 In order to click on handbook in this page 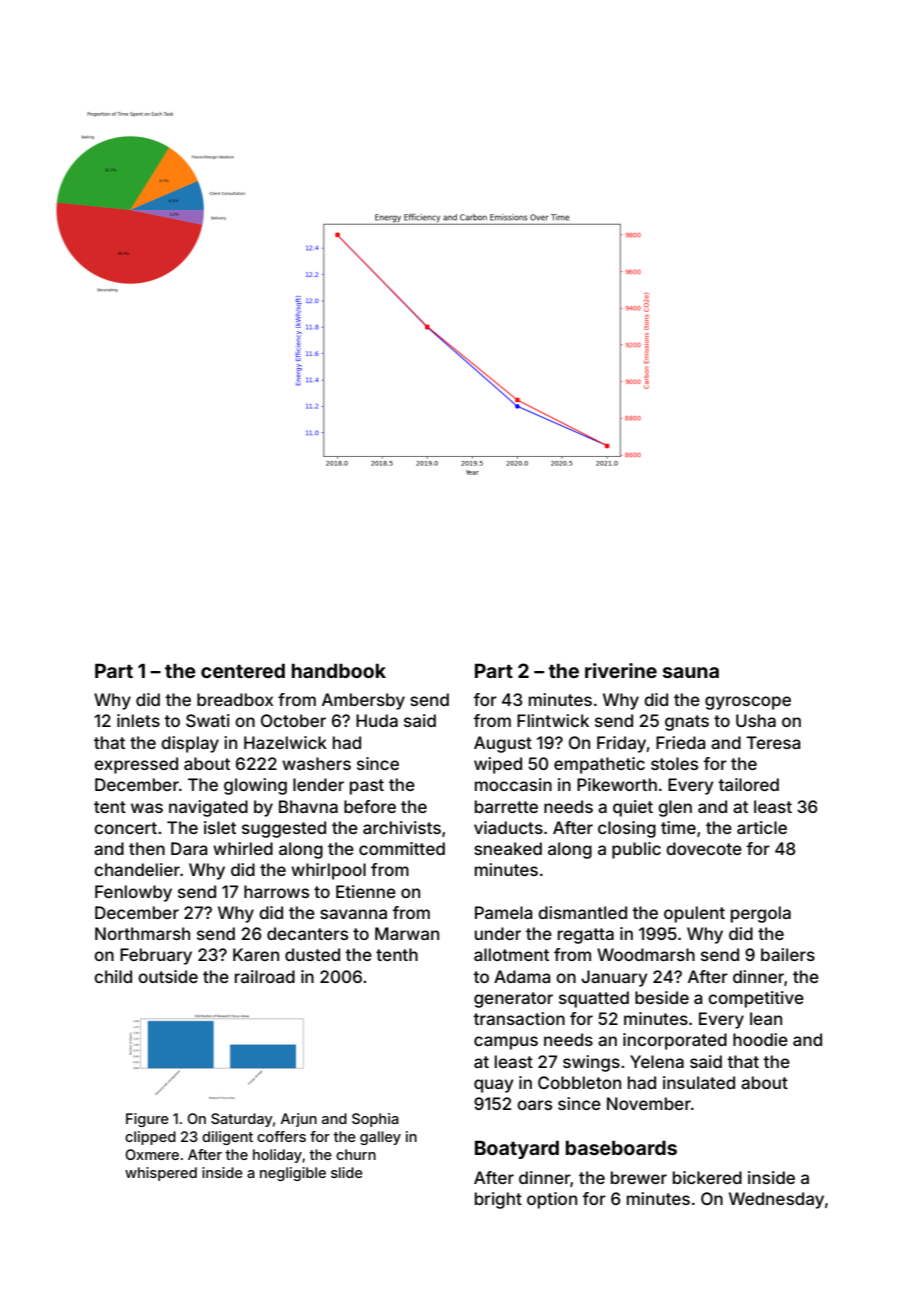, I will do `click(339, 670)`.
